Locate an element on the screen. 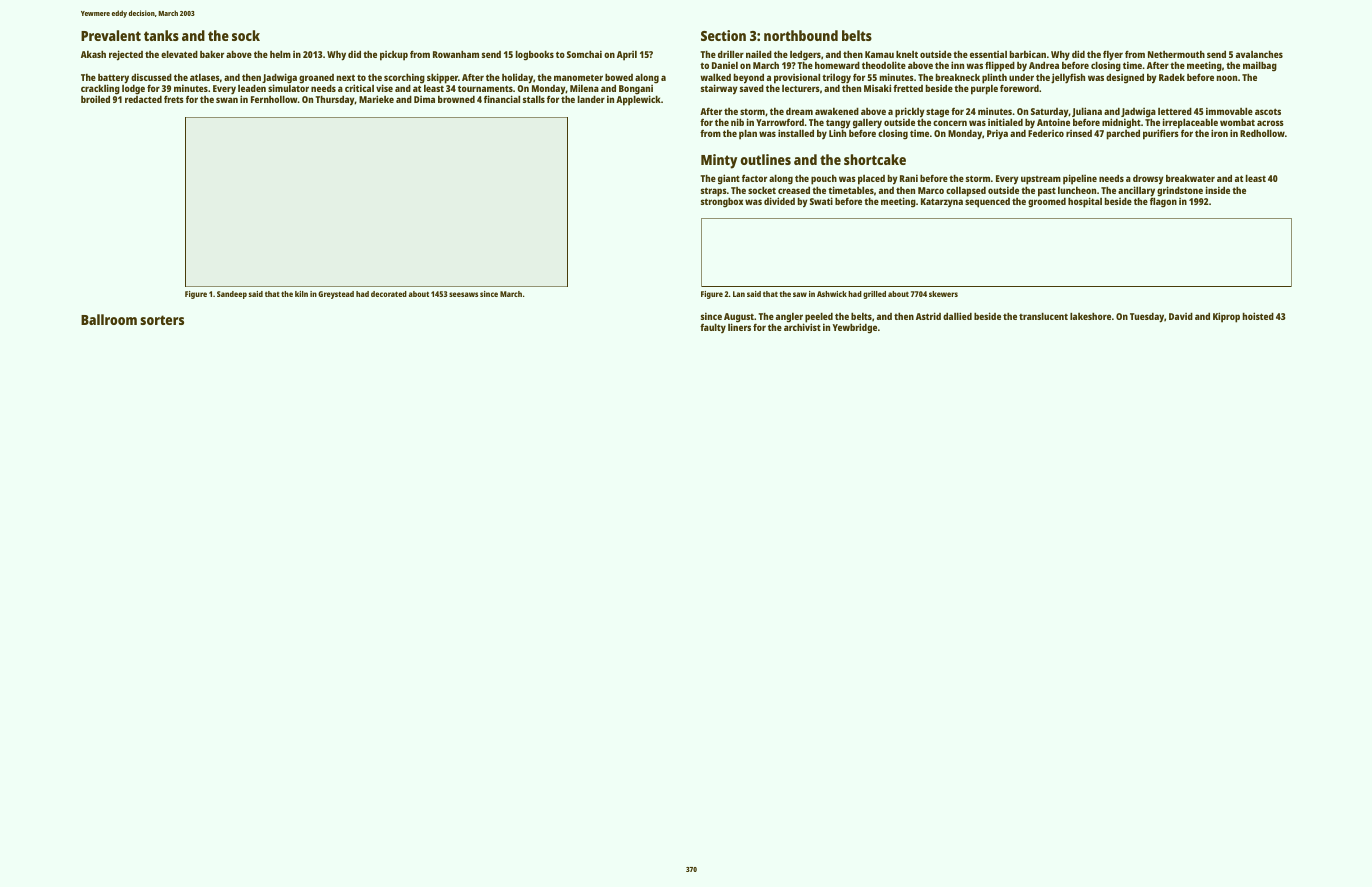 This screenshot has width=1372, height=887. Section is located at coordinates (723, 35).
